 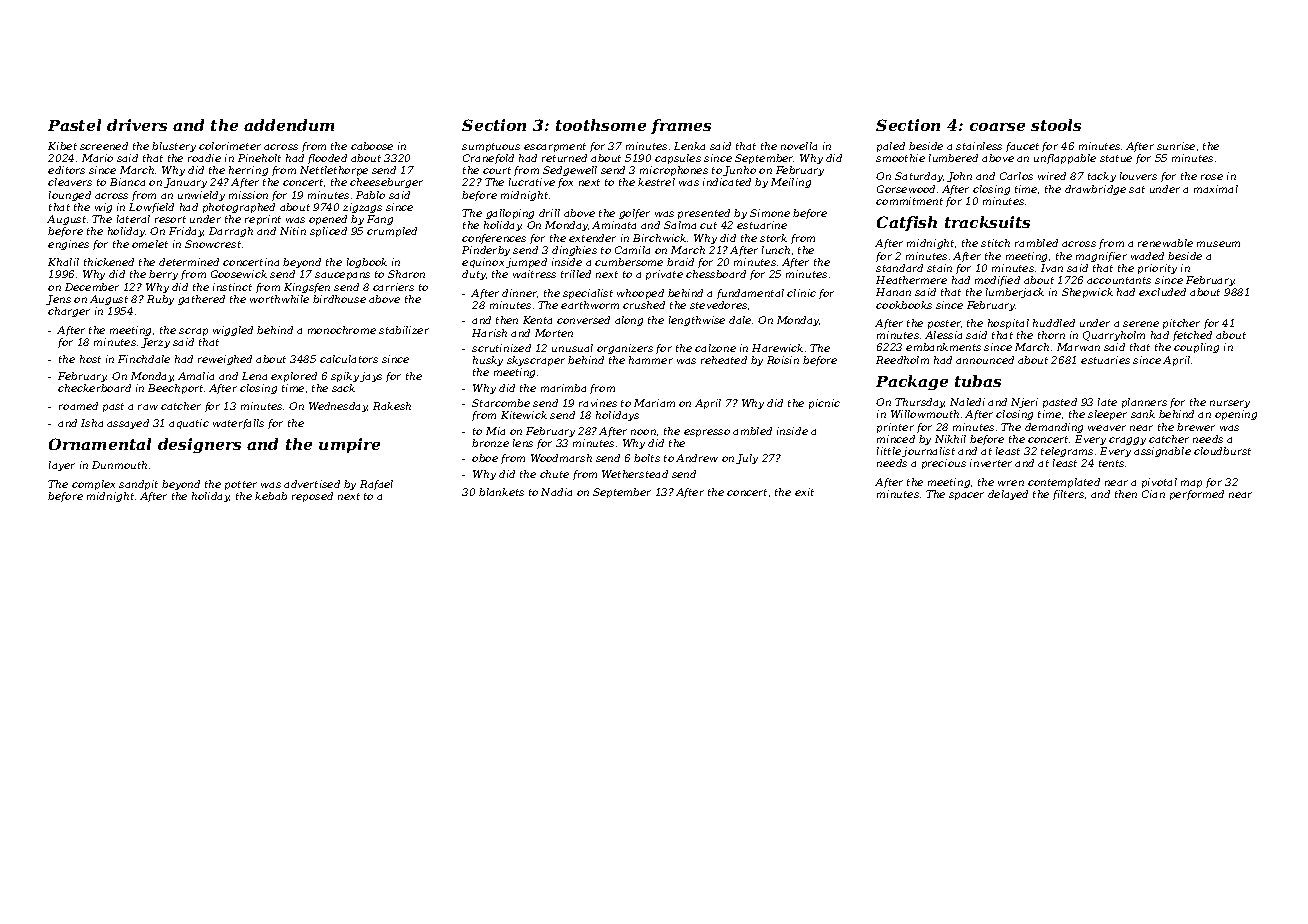 What do you see at coordinates (791, 183) in the screenshot?
I see `Meiling` at bounding box center [791, 183].
